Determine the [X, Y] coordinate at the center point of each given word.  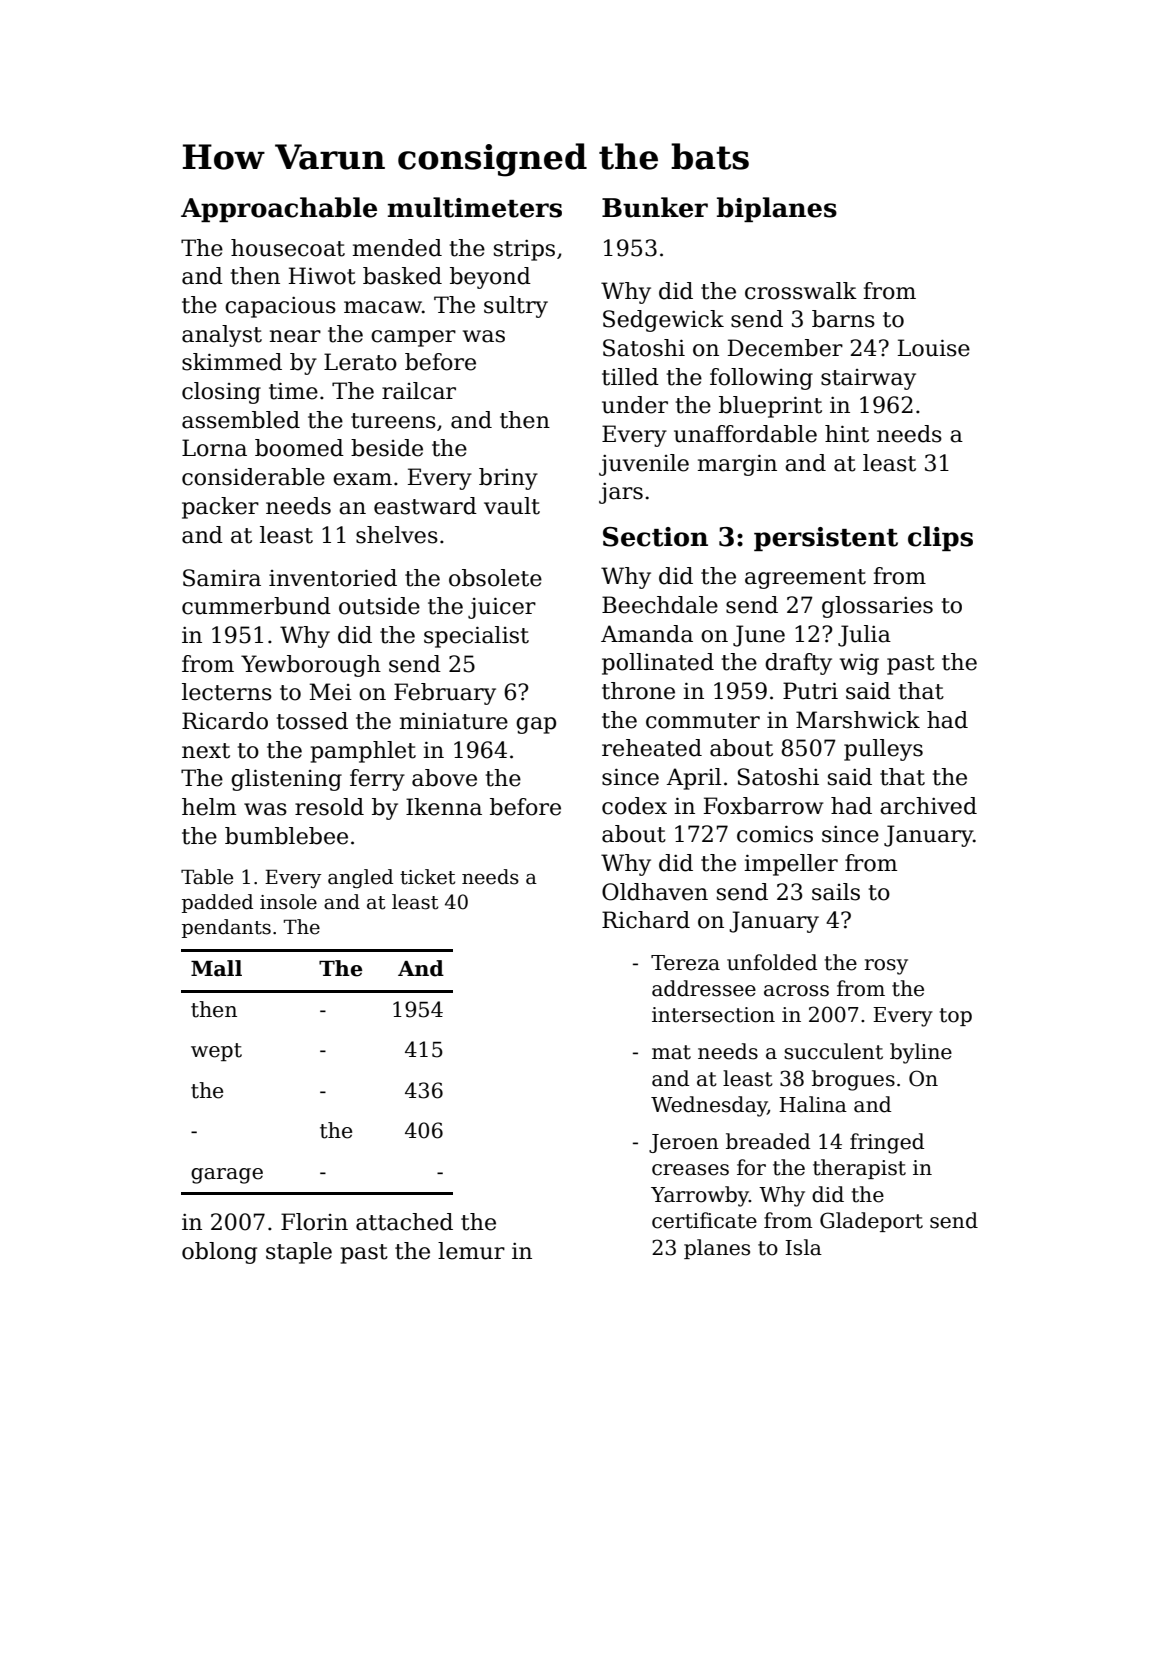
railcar [419, 391]
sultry [516, 307]
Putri [810, 691]
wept [216, 1052]
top [955, 1017]
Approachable [279, 209]
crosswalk [801, 291]
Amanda [647, 634]
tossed [312, 721]
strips [524, 250]
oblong [219, 1253]
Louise [934, 348]
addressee [704, 988]
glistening [286, 780]
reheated [652, 748]
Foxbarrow [764, 806]
